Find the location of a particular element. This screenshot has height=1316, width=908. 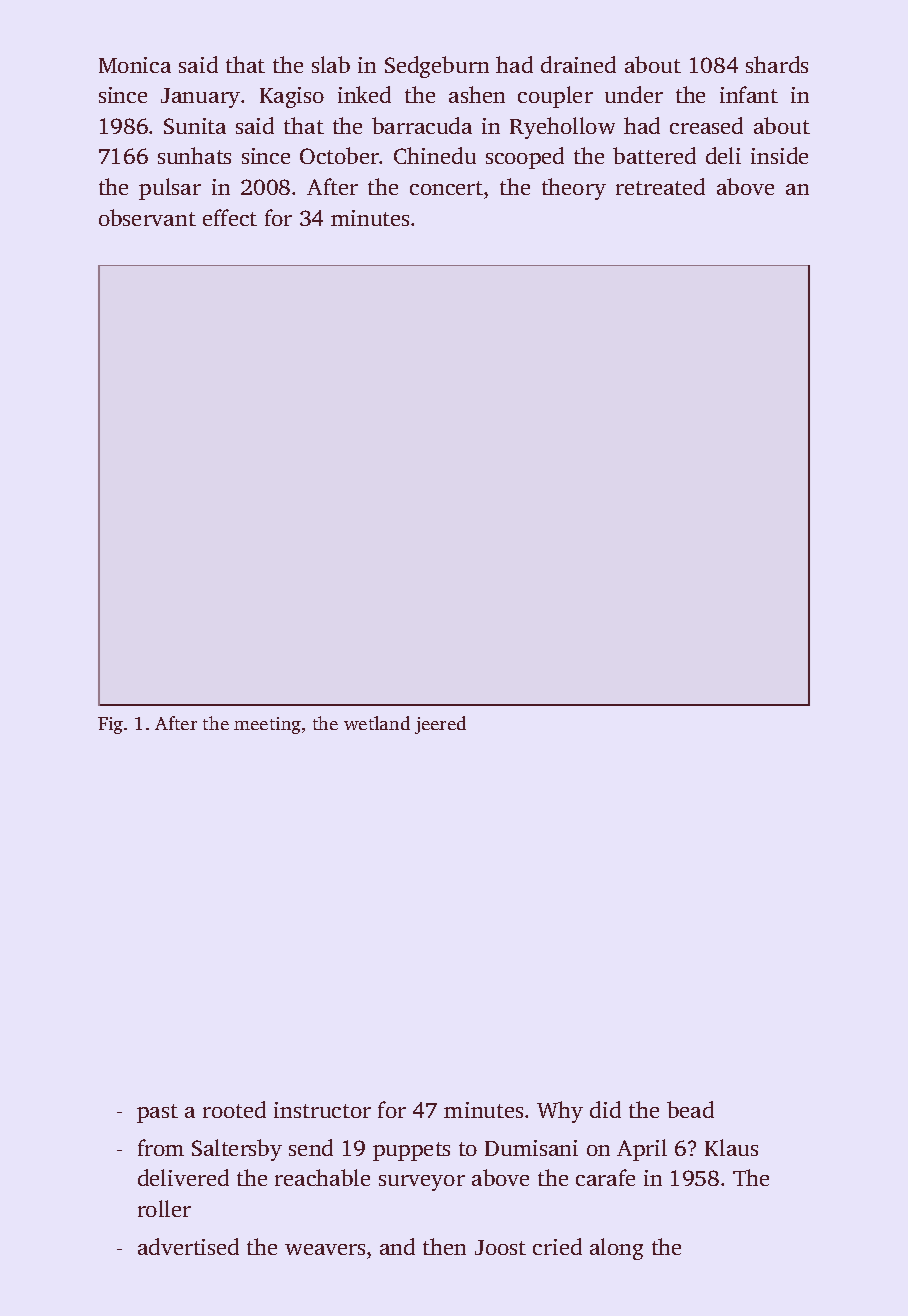

jeered is located at coordinates (440, 725).
